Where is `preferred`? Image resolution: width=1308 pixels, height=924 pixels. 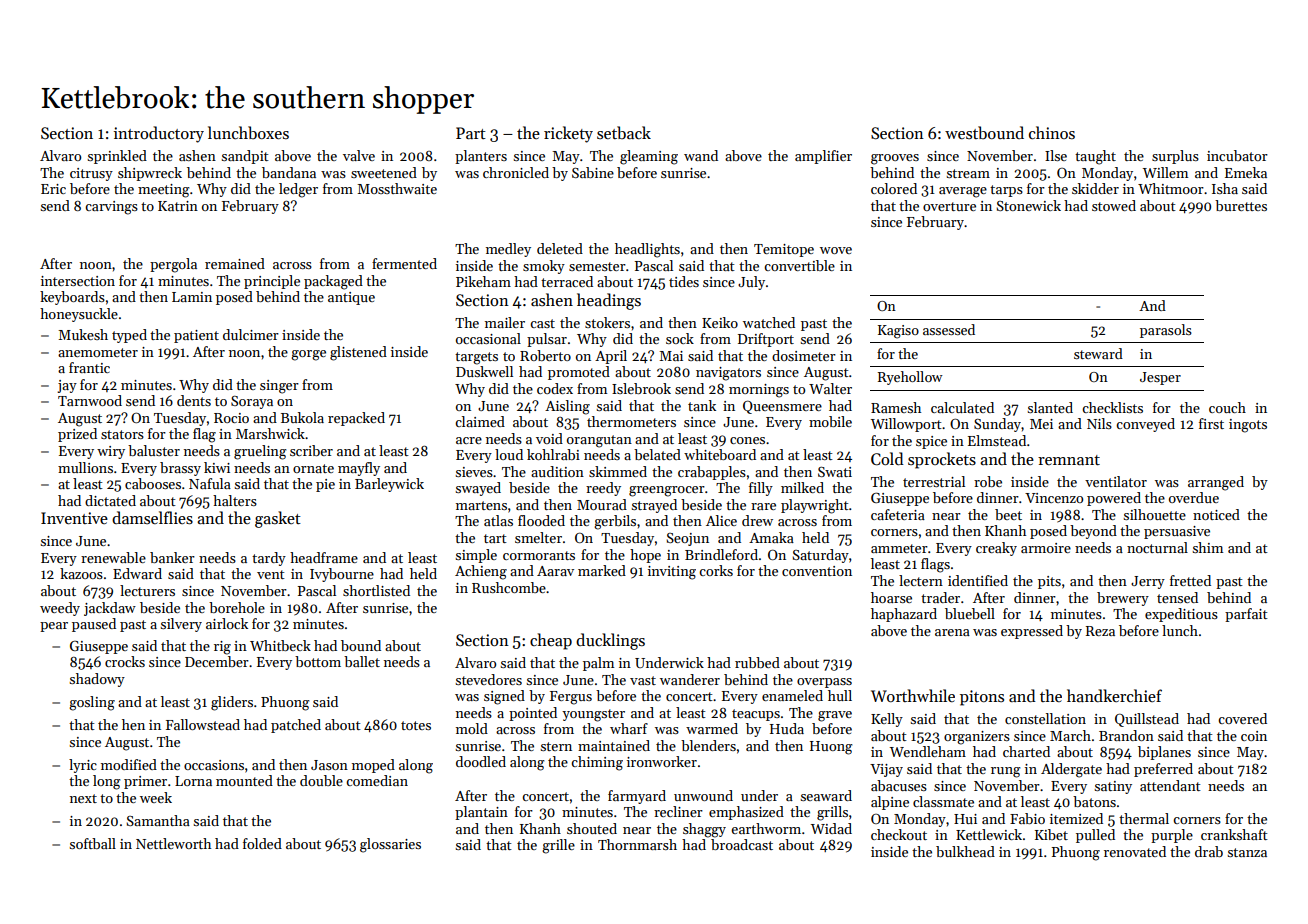
preferred is located at coordinates (1163, 770).
